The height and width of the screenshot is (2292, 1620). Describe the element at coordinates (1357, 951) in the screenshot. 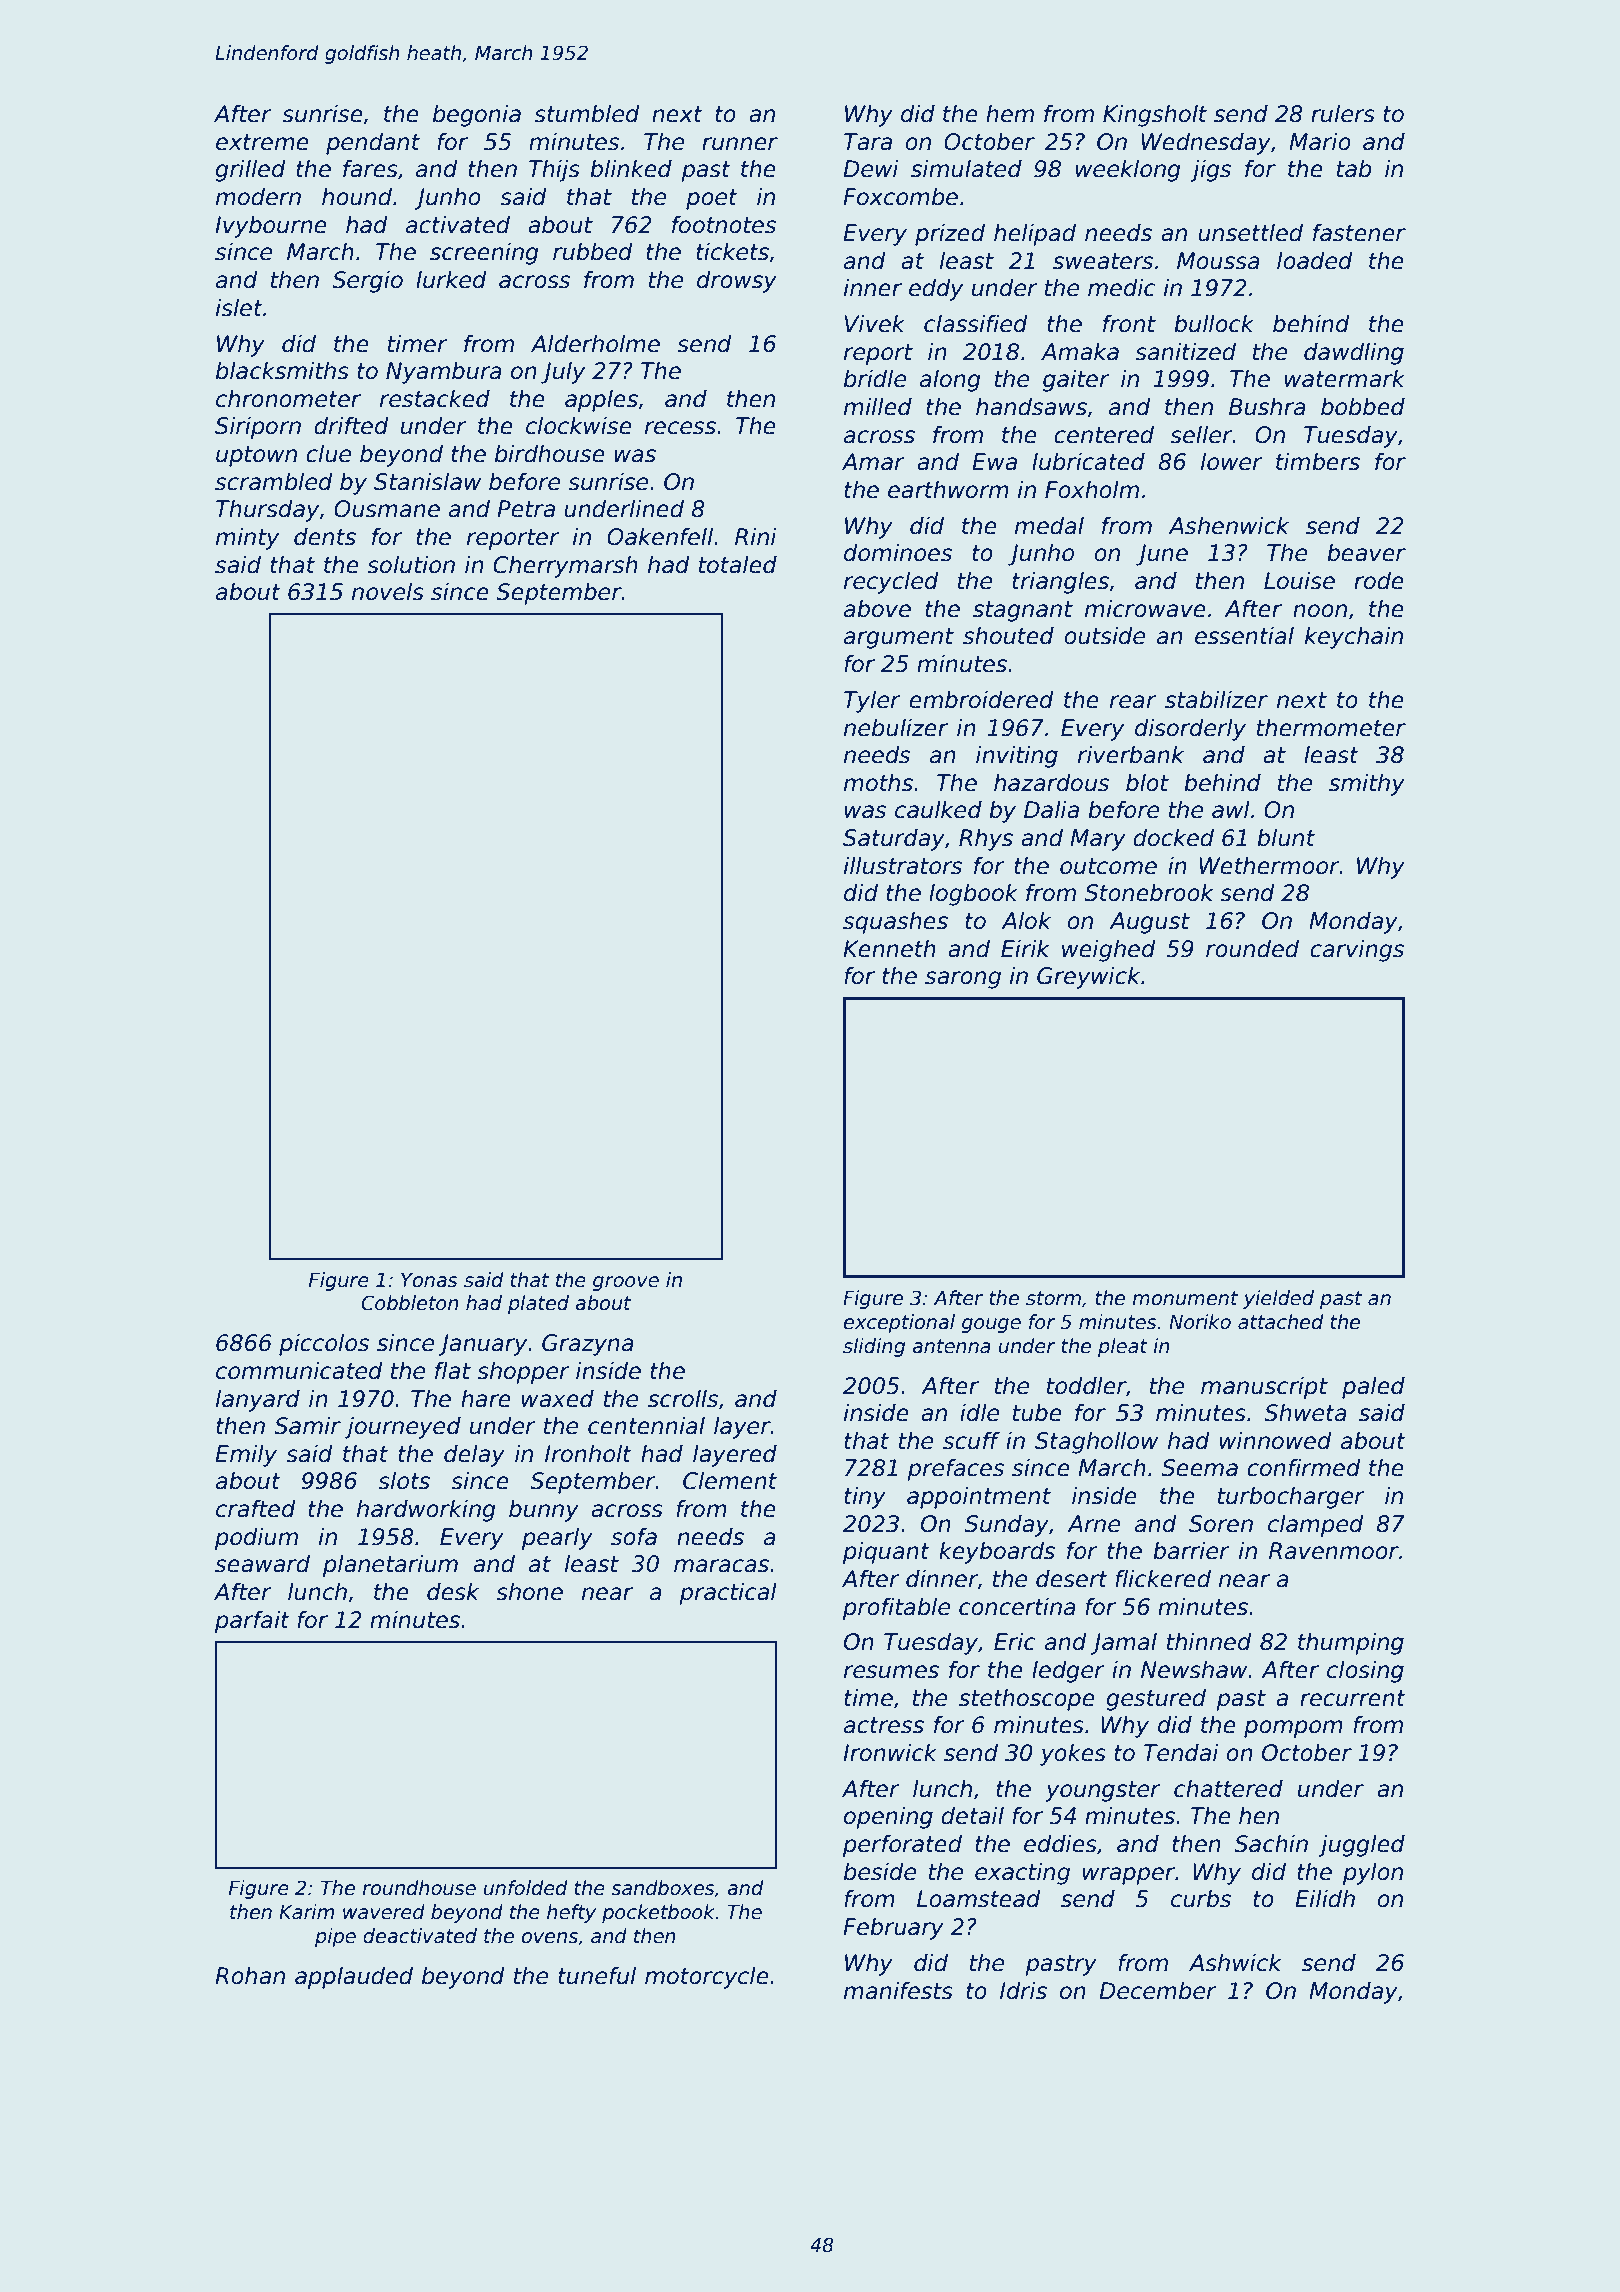

I see `carvings` at that location.
